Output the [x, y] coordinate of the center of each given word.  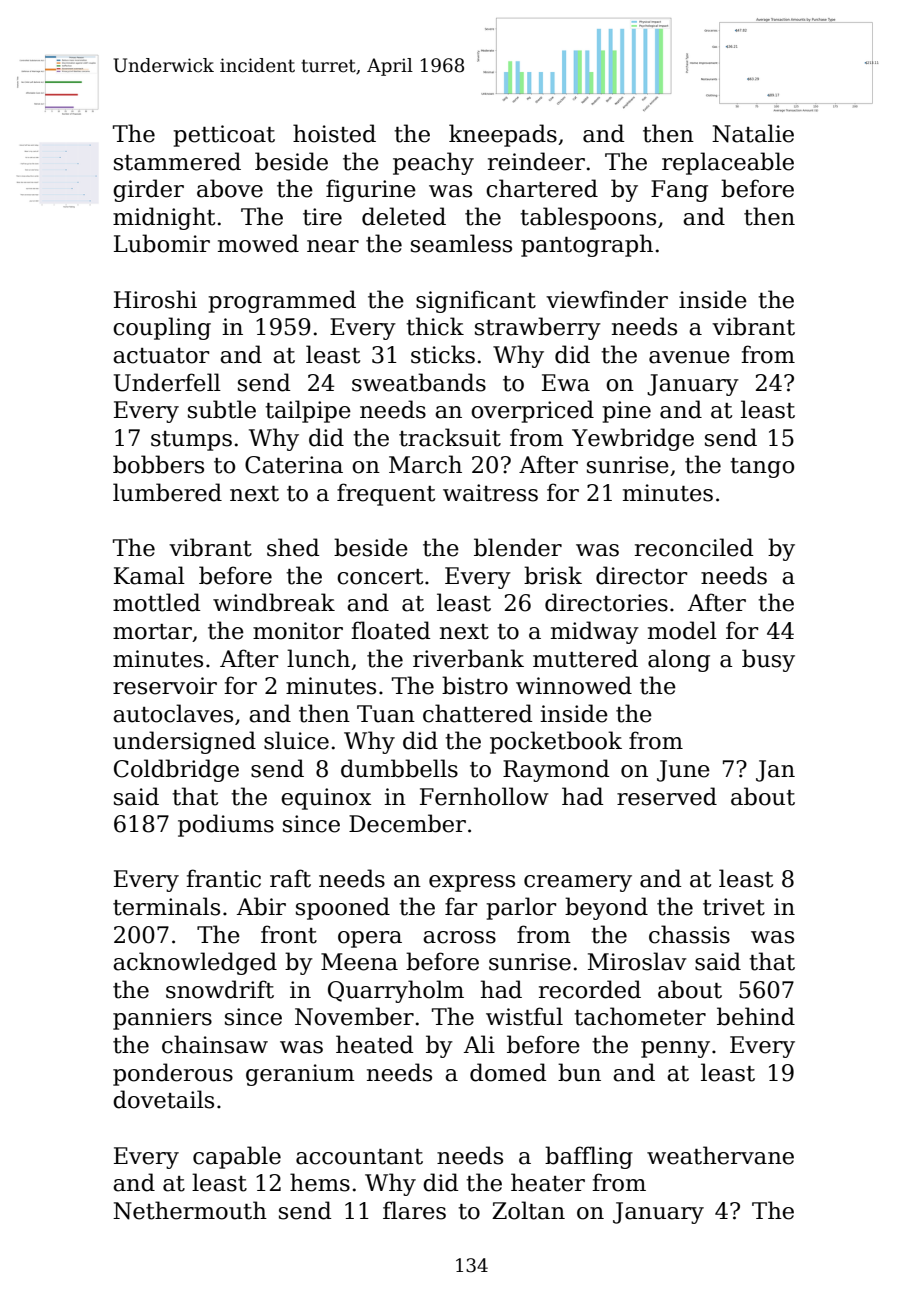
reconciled [694, 547]
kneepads [503, 135]
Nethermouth [190, 1210]
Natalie [753, 133]
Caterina [294, 465]
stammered [177, 161]
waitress [490, 493]
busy [768, 660]
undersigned [184, 742]
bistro [475, 685]
